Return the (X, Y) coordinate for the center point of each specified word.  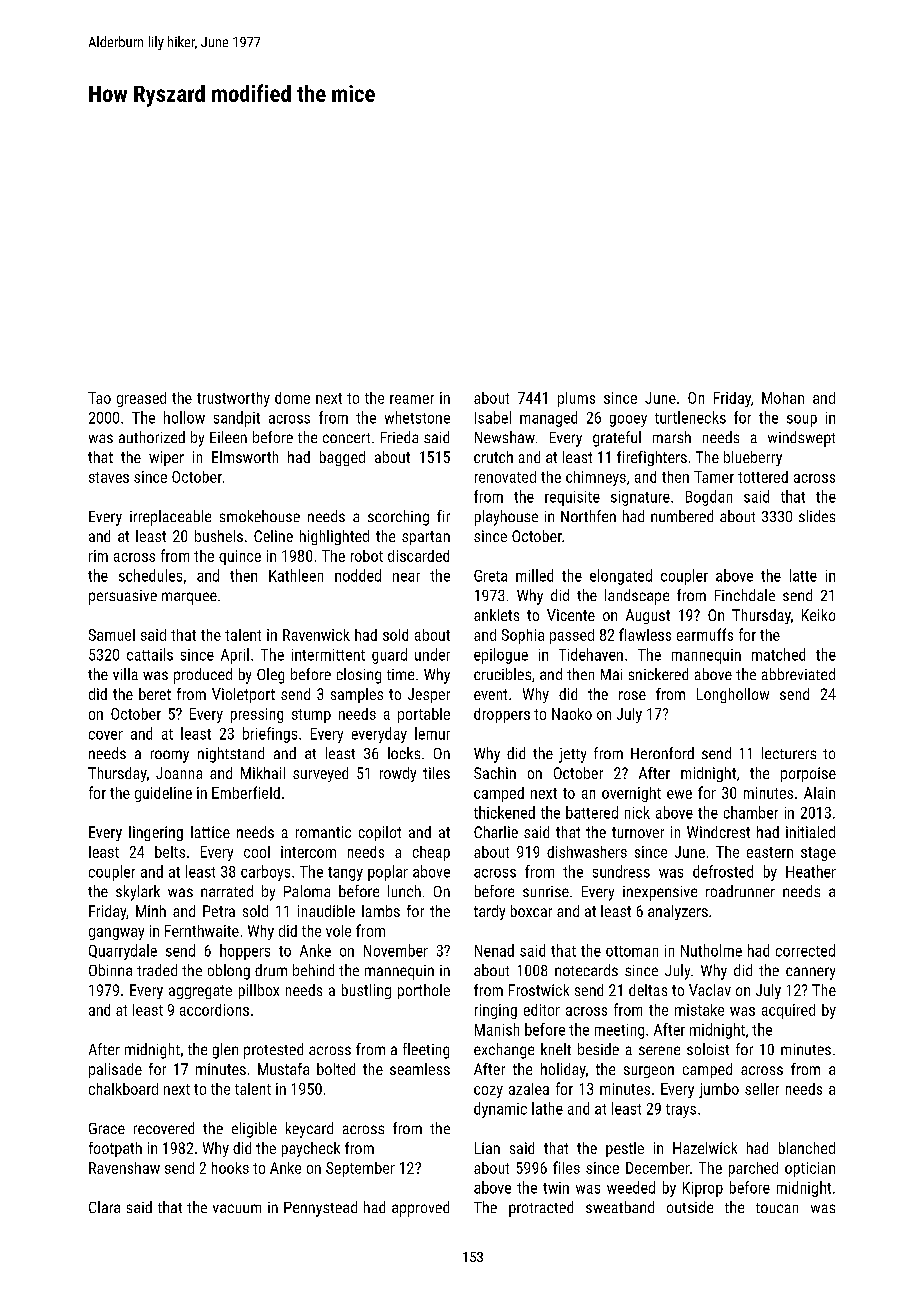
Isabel (493, 417)
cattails (150, 654)
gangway (116, 934)
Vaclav (710, 990)
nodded (358, 575)
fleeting (426, 1051)
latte (803, 575)
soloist (708, 1049)
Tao (99, 398)
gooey (628, 421)
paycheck (311, 1149)
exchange (504, 1051)
